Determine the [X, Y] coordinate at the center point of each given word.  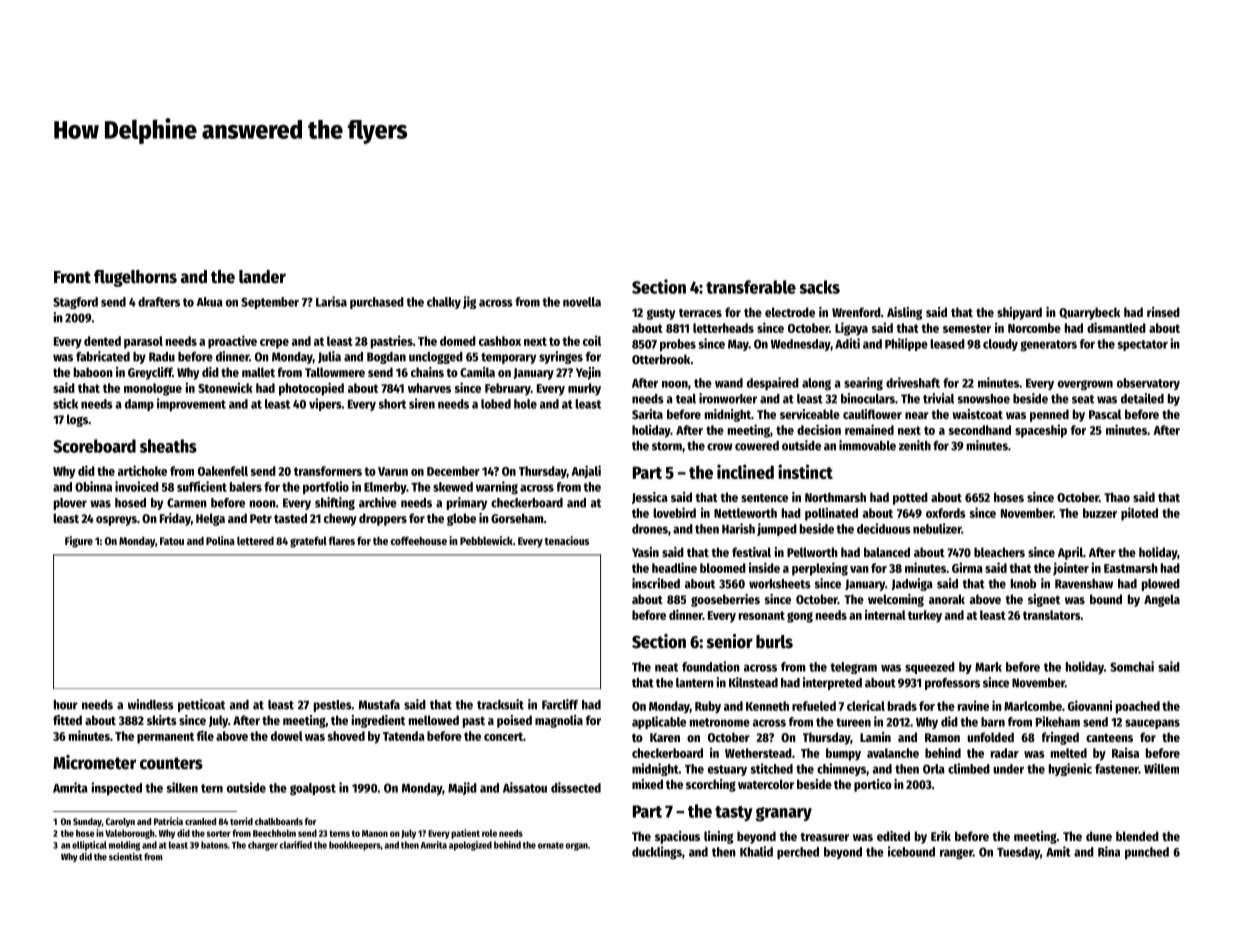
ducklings [657, 852]
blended [1137, 836]
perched [798, 853]
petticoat [201, 705]
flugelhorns [135, 278]
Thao [1117, 497]
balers [246, 487]
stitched [771, 768]
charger [263, 846]
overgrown [1085, 385]
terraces [700, 313]
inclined [745, 471]
